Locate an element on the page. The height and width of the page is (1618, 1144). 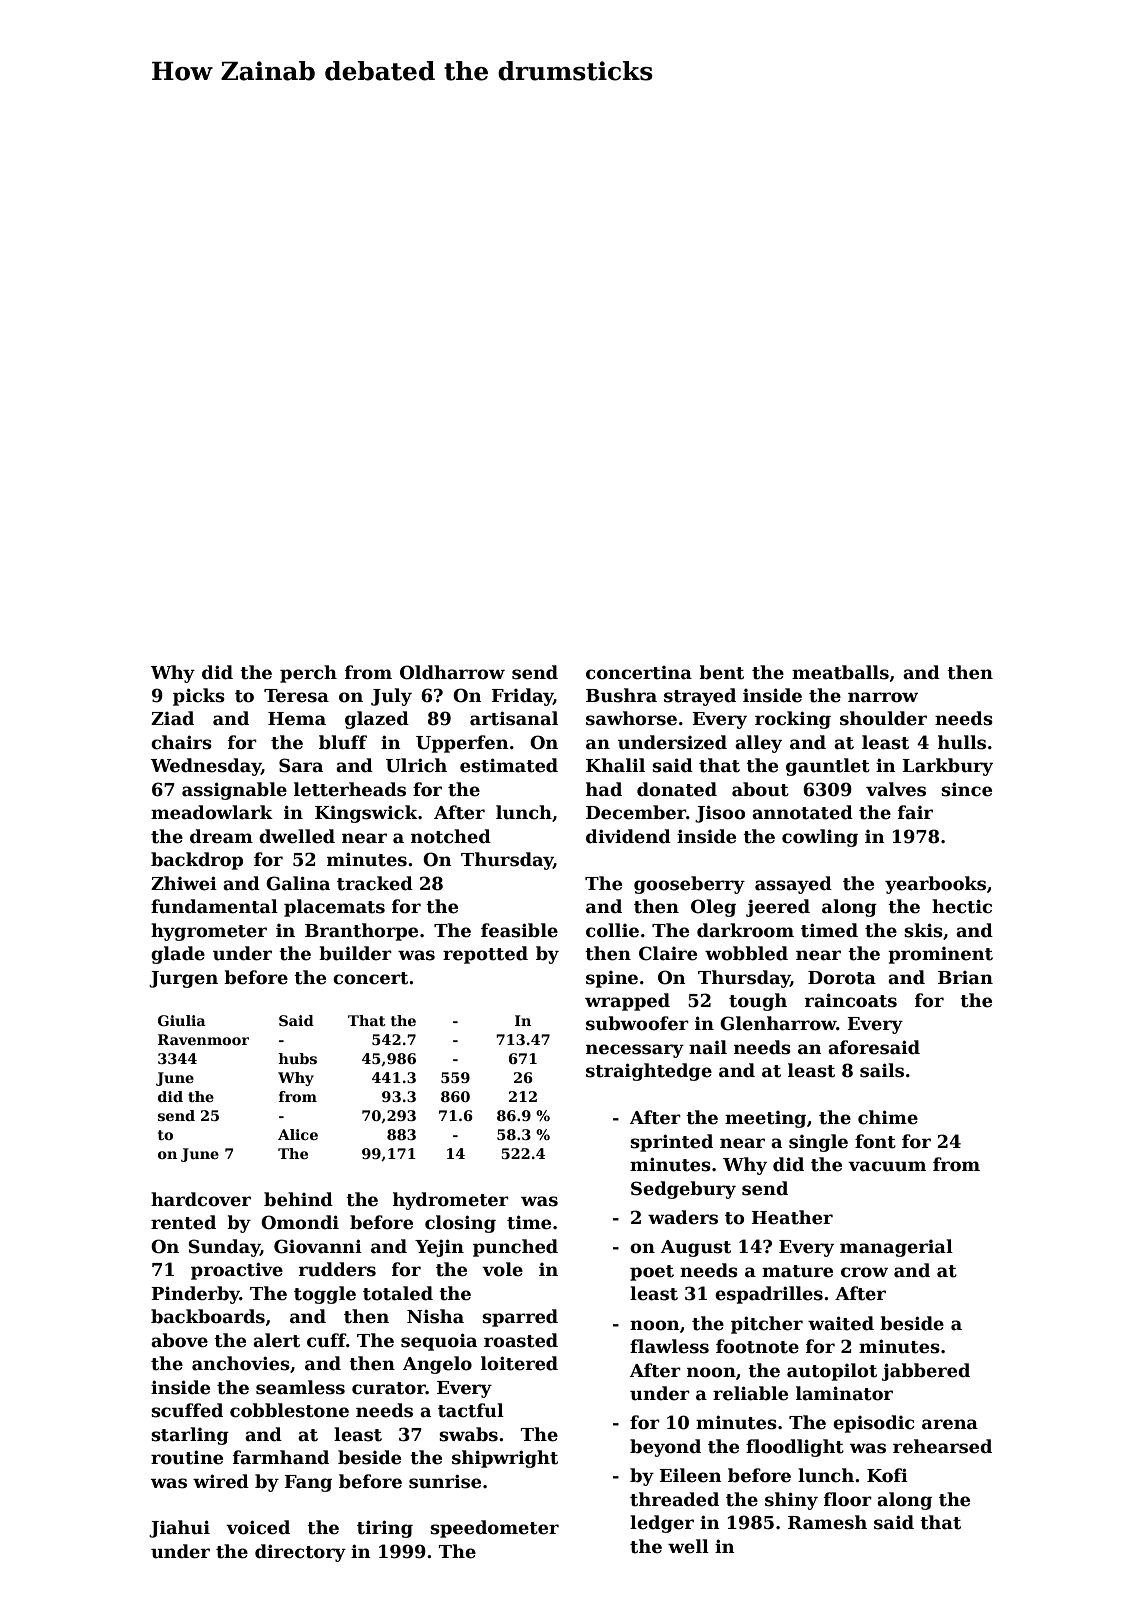
dividend is located at coordinates (628, 836).
